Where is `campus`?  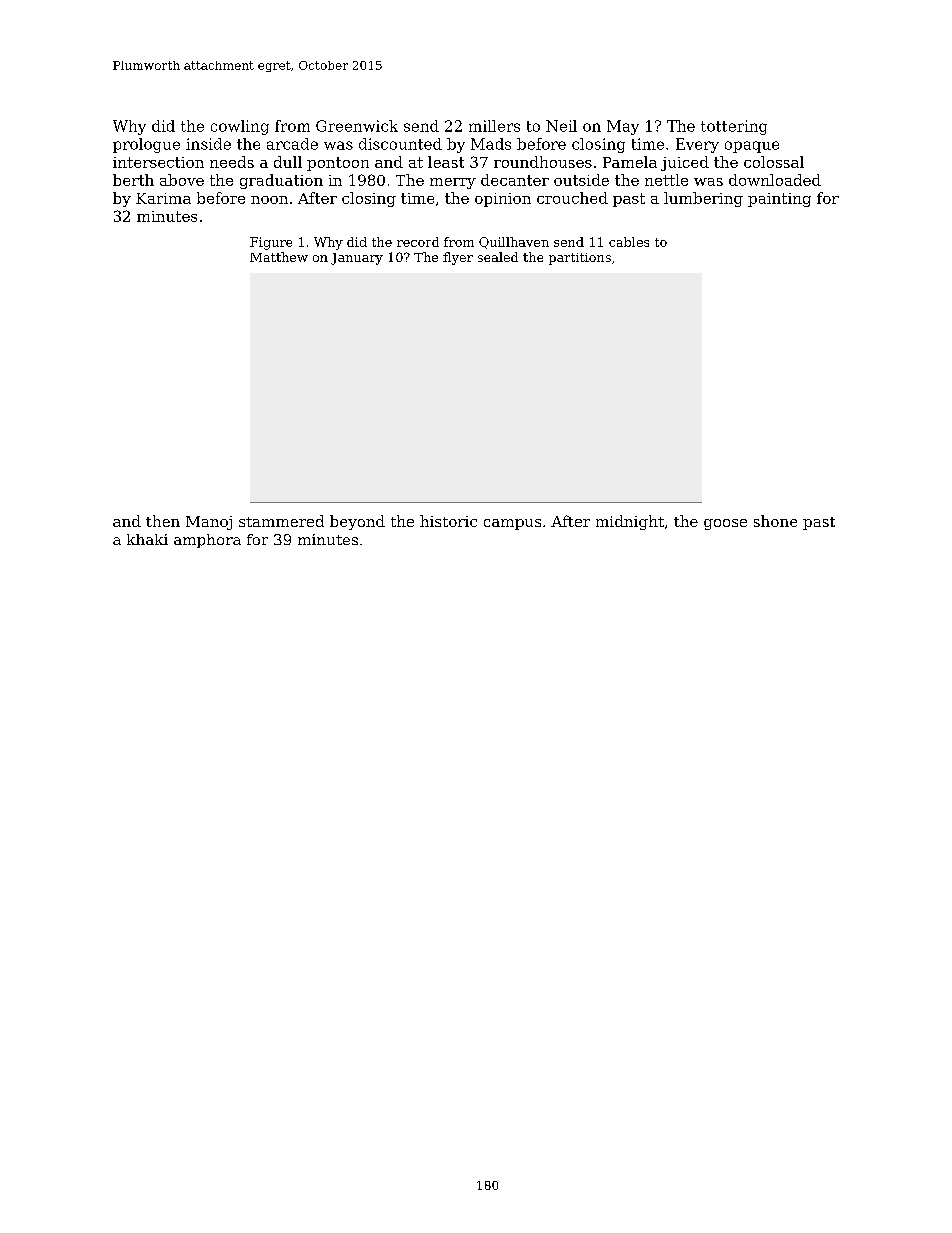
campus is located at coordinates (512, 524).
